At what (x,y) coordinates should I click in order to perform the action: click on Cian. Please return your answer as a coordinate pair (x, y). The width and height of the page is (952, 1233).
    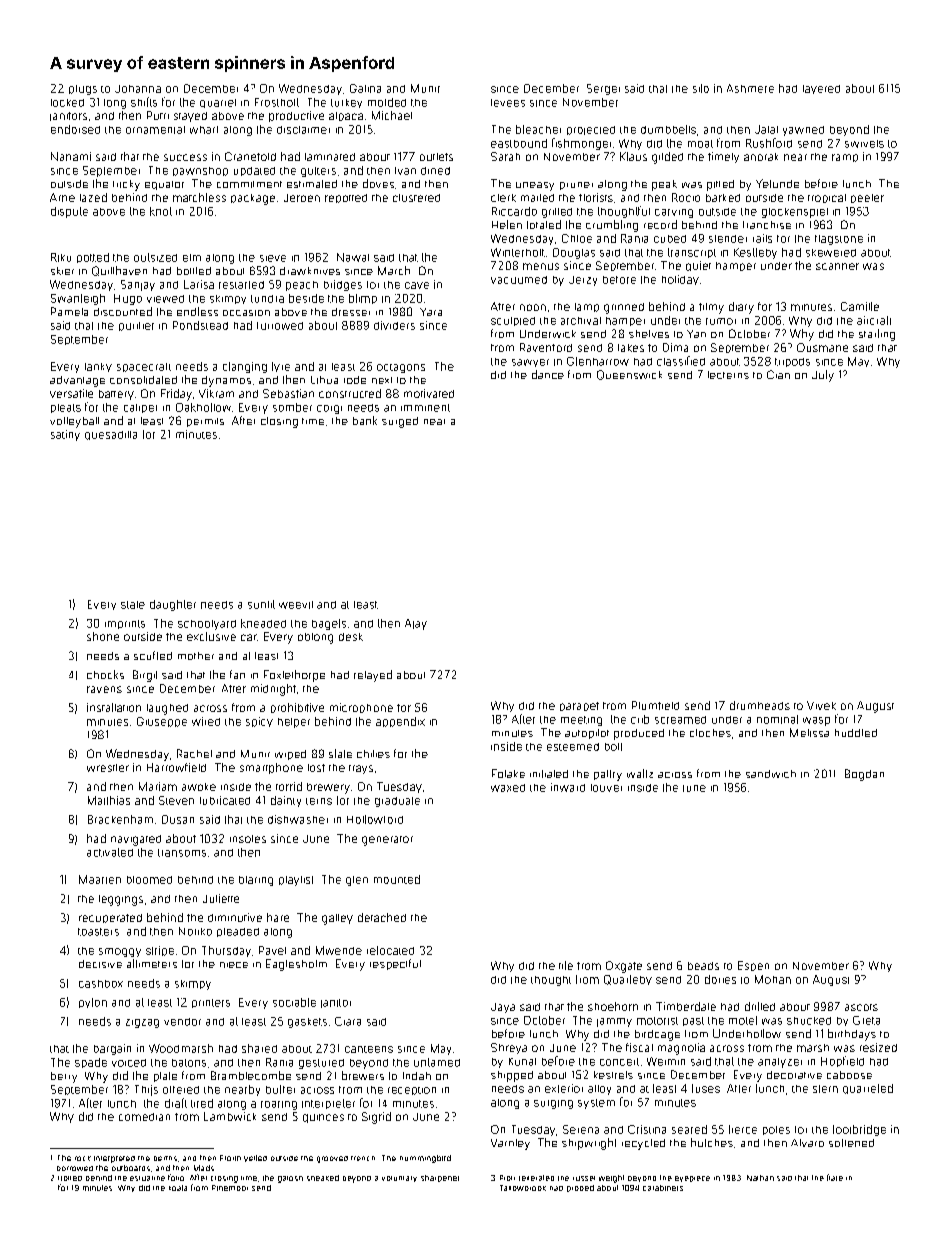
    Looking at the image, I should click on (778, 374).
